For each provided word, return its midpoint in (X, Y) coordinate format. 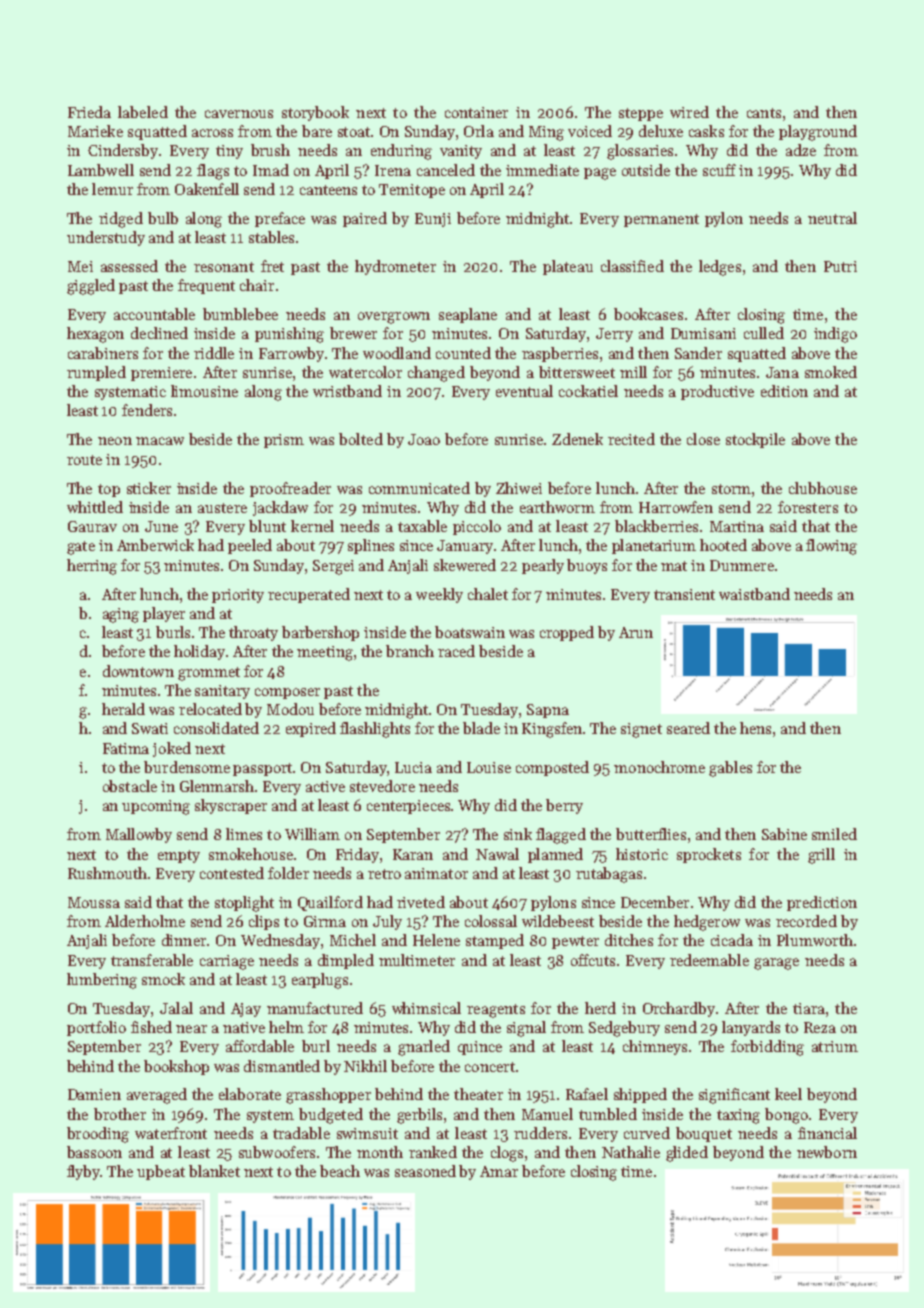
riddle (214, 353)
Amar (499, 1171)
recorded (806, 921)
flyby (84, 1172)
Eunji (433, 220)
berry (564, 806)
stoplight (244, 904)
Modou (290, 709)
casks (706, 131)
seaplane (468, 315)
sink (518, 834)
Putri (840, 266)
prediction (822, 903)
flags (213, 172)
